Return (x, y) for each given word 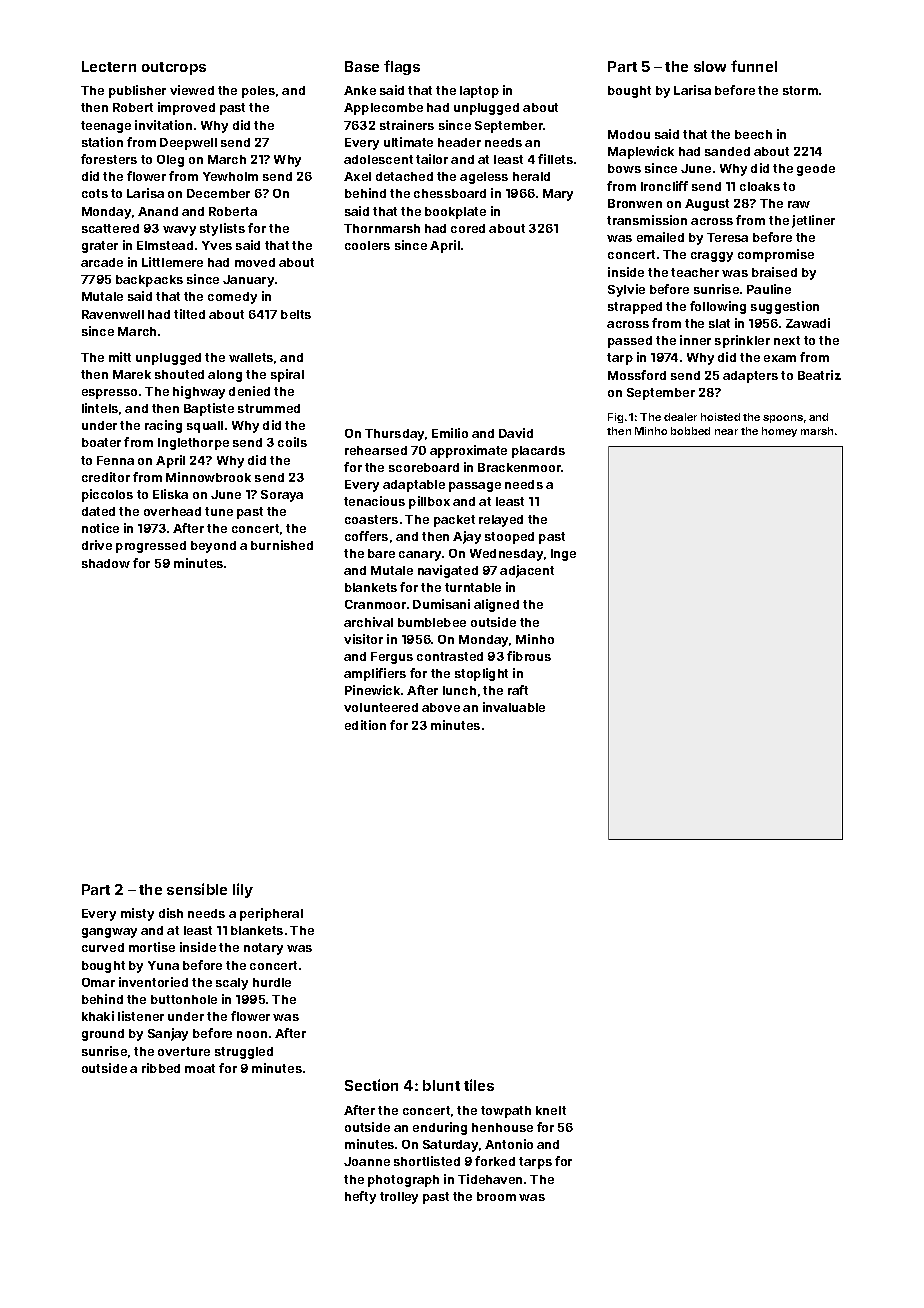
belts (296, 314)
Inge (563, 555)
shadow (106, 563)
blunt (441, 1085)
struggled (244, 1053)
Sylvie (626, 290)
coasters (371, 519)
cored (468, 228)
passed (630, 342)
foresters (109, 159)
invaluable (514, 707)
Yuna (163, 965)
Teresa (727, 237)
